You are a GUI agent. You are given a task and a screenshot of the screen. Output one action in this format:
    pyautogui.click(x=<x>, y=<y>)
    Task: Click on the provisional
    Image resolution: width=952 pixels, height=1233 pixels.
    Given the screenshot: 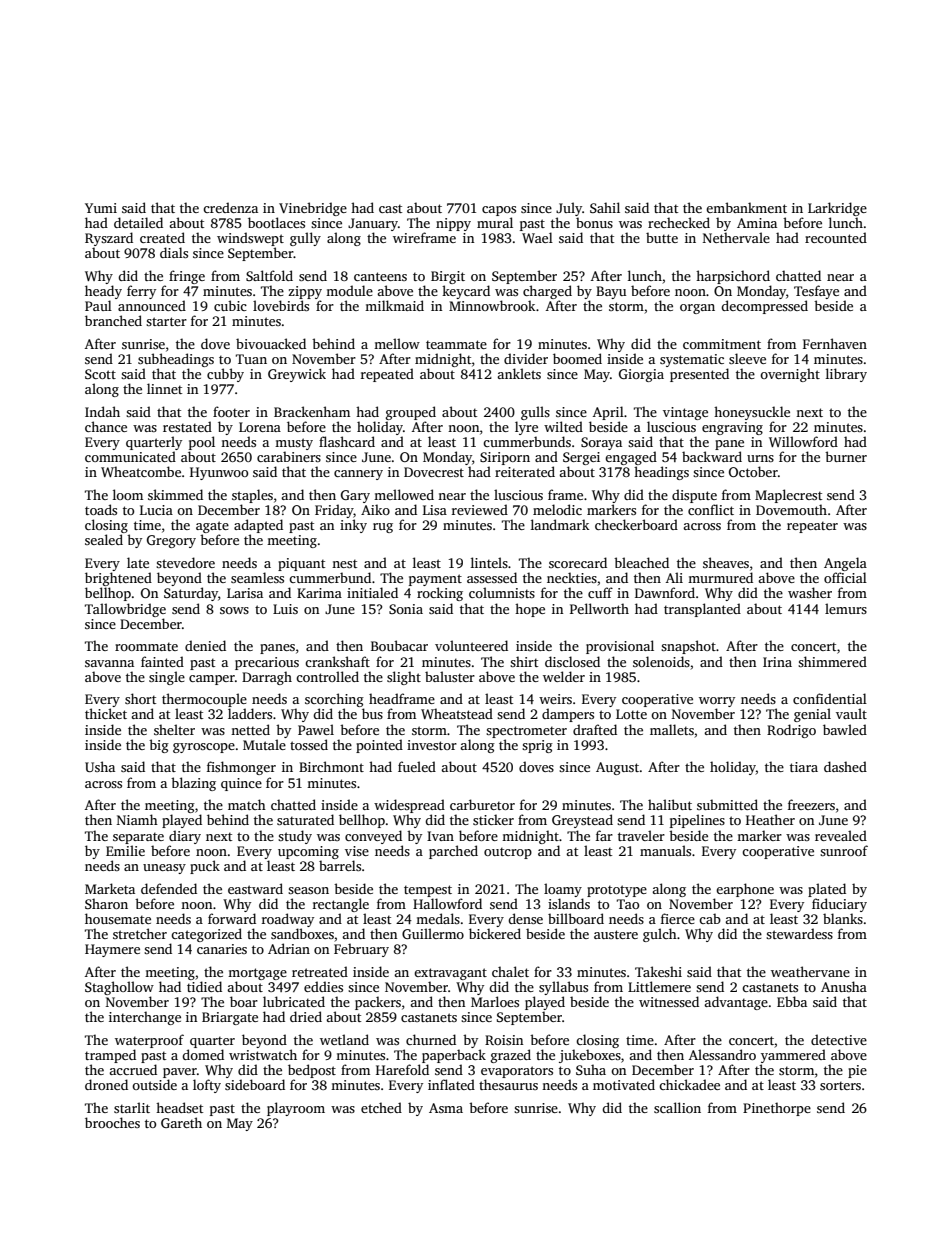 What is the action you would take?
    pyautogui.click(x=620, y=647)
